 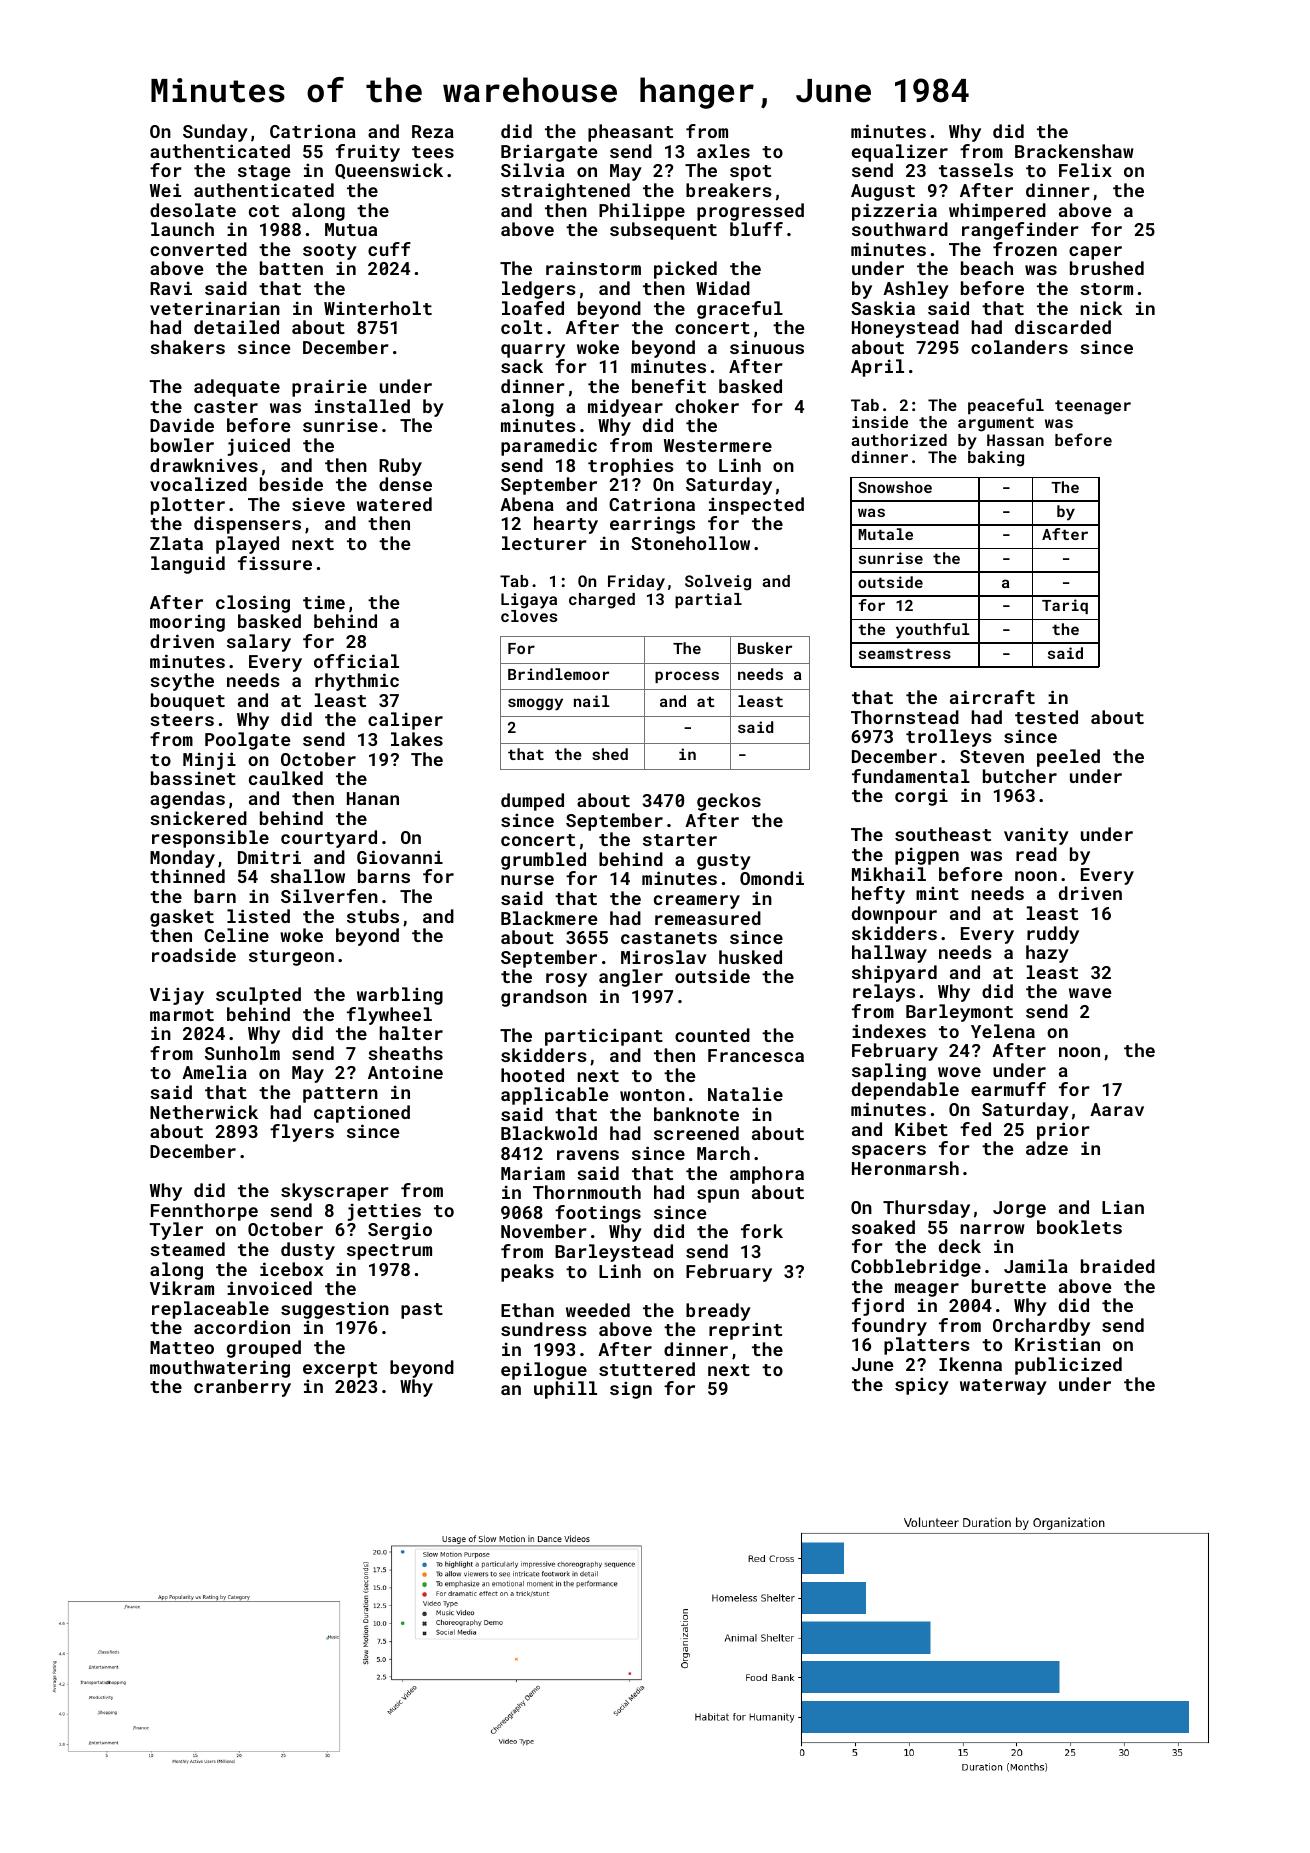 What do you see at coordinates (943, 834) in the screenshot?
I see `southeast` at bounding box center [943, 834].
